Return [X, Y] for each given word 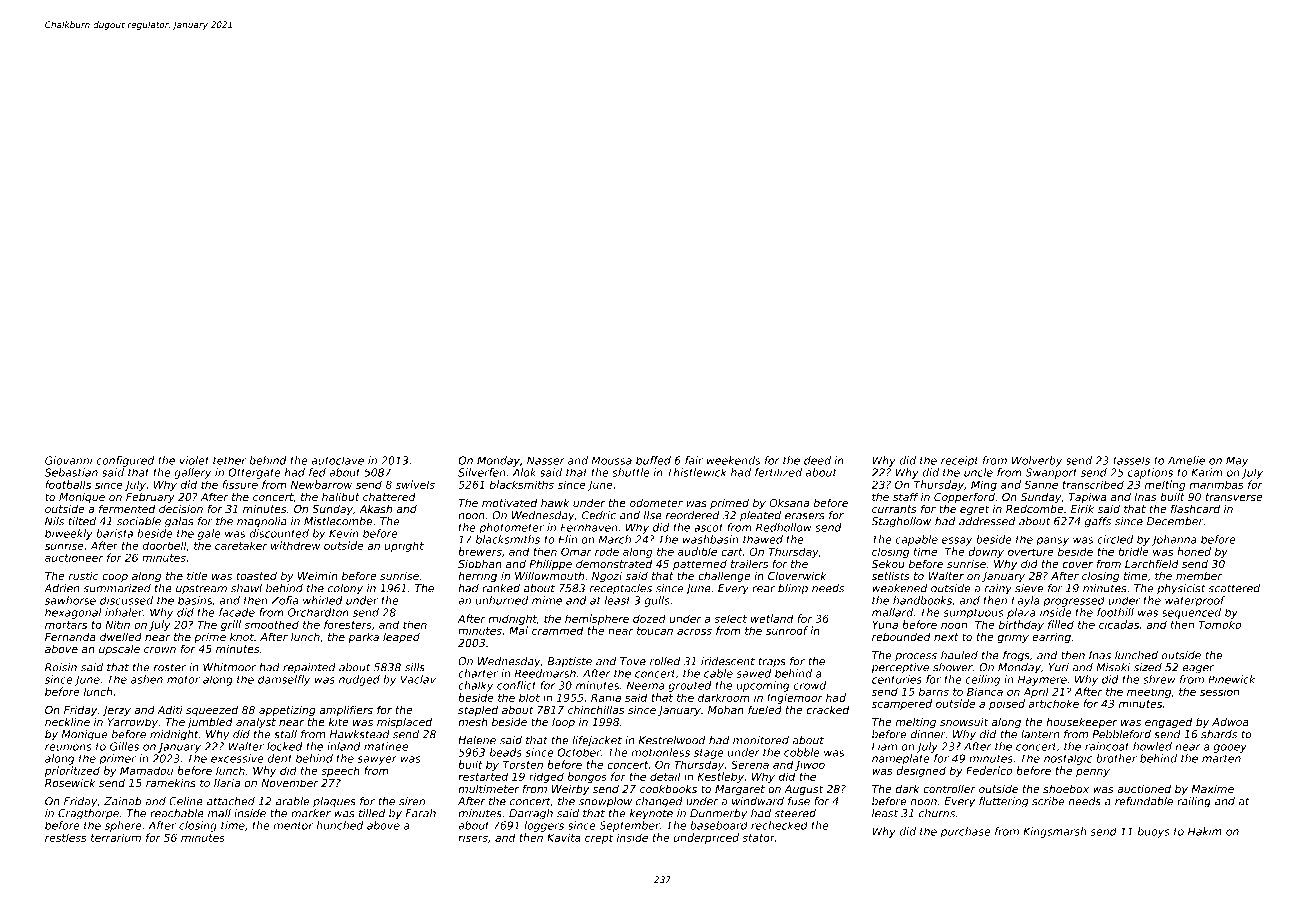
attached [231, 801]
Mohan [726, 710]
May [1237, 461]
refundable [1144, 801]
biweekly [69, 534]
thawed [763, 539]
